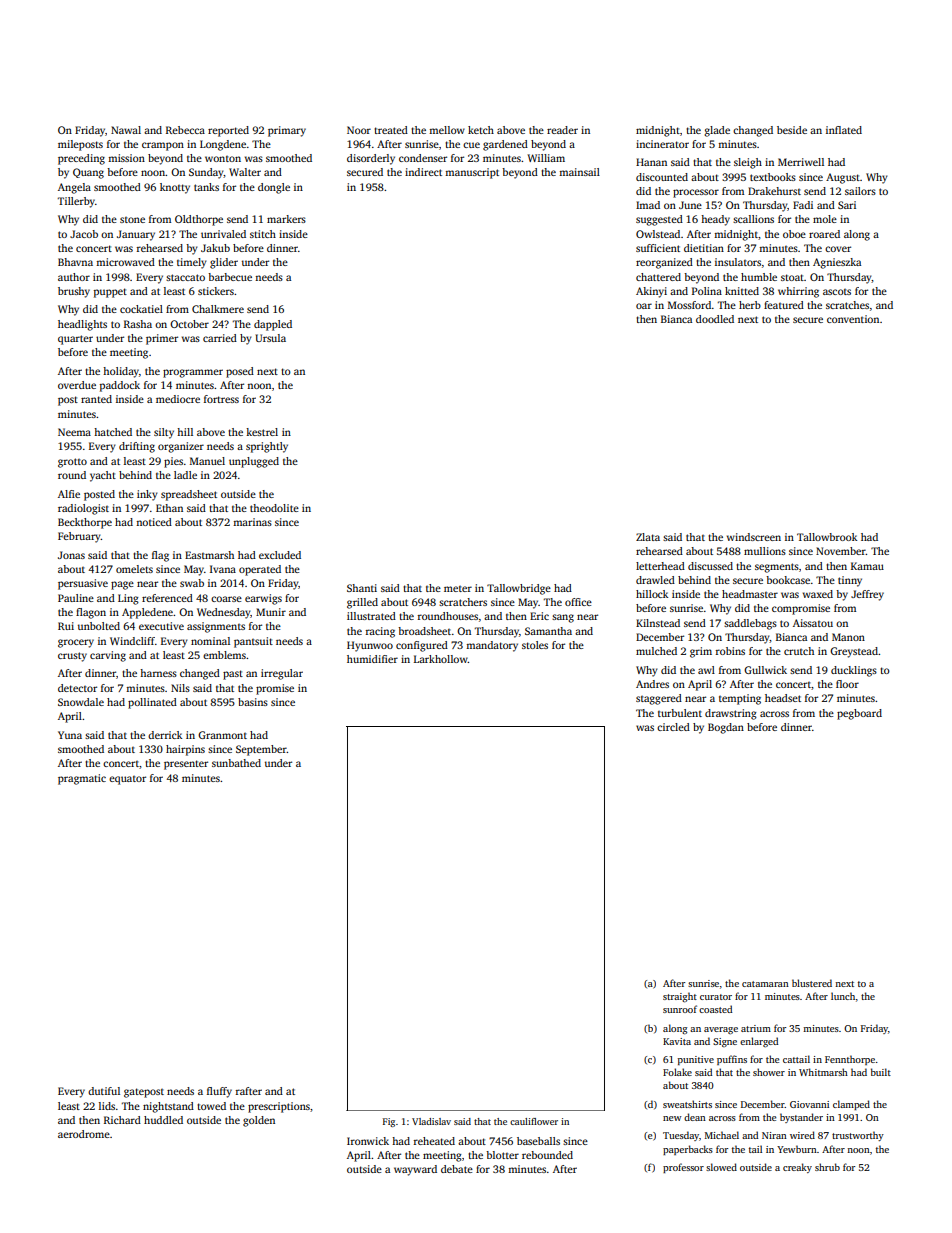  Describe the element at coordinates (853, 319) in the page. I see `convention` at that location.
